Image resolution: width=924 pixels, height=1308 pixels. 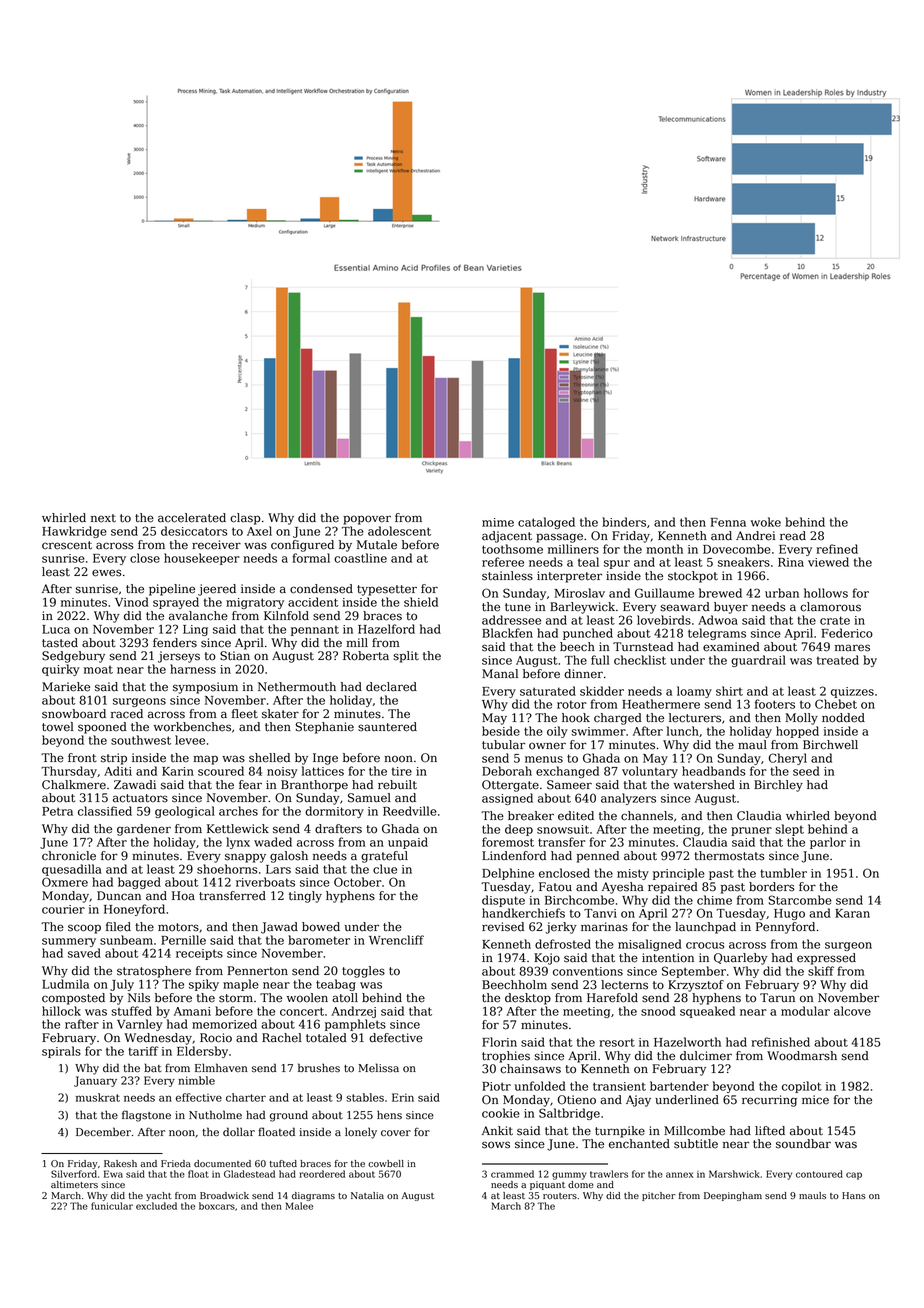 What do you see at coordinates (503, 562) in the screenshot?
I see `referee` at bounding box center [503, 562].
